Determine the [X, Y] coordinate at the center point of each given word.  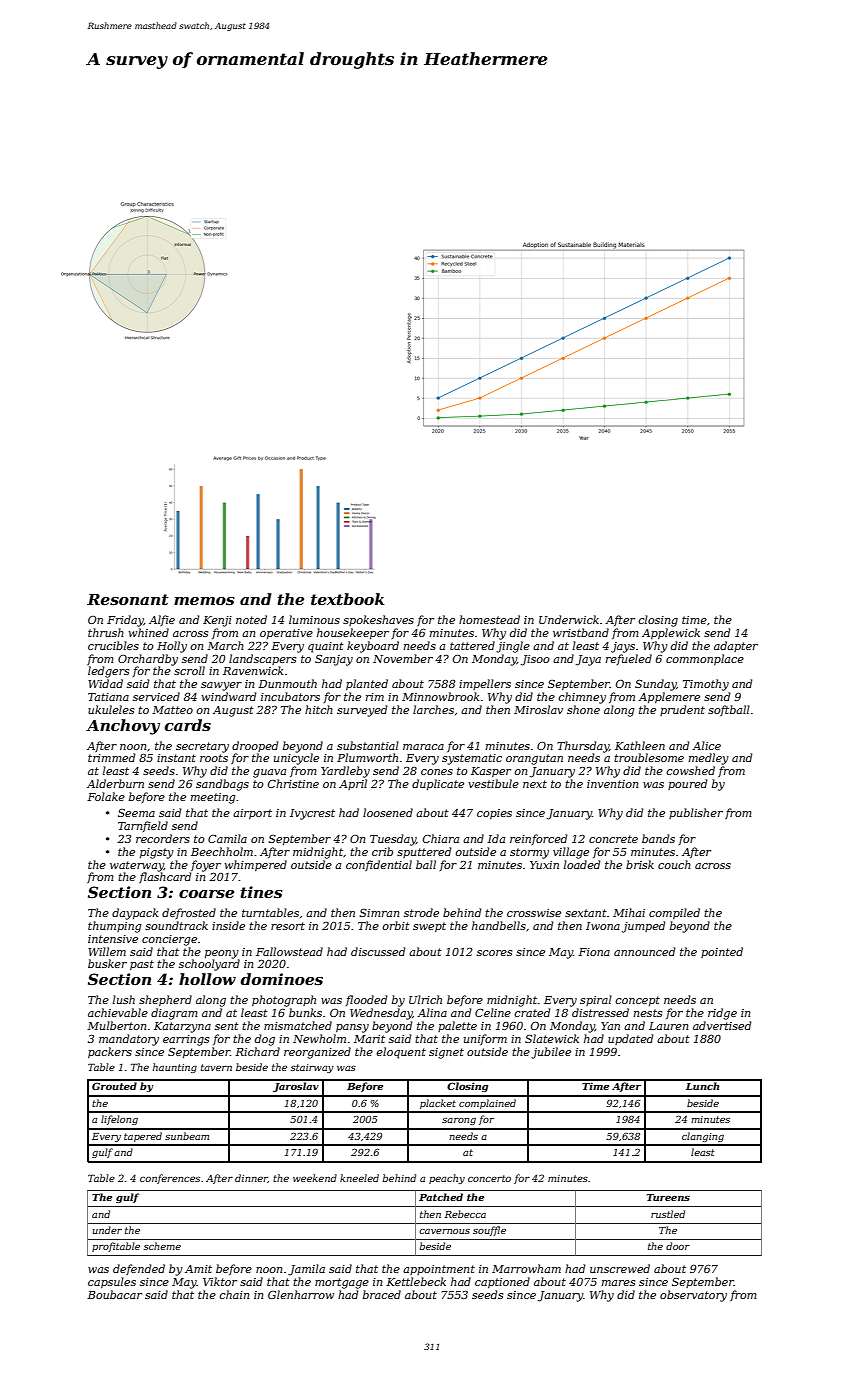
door [678, 1246]
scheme [162, 1246]
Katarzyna [182, 1027]
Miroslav [538, 709]
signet [446, 1053]
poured [687, 784]
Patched [441, 1197]
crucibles [113, 645]
